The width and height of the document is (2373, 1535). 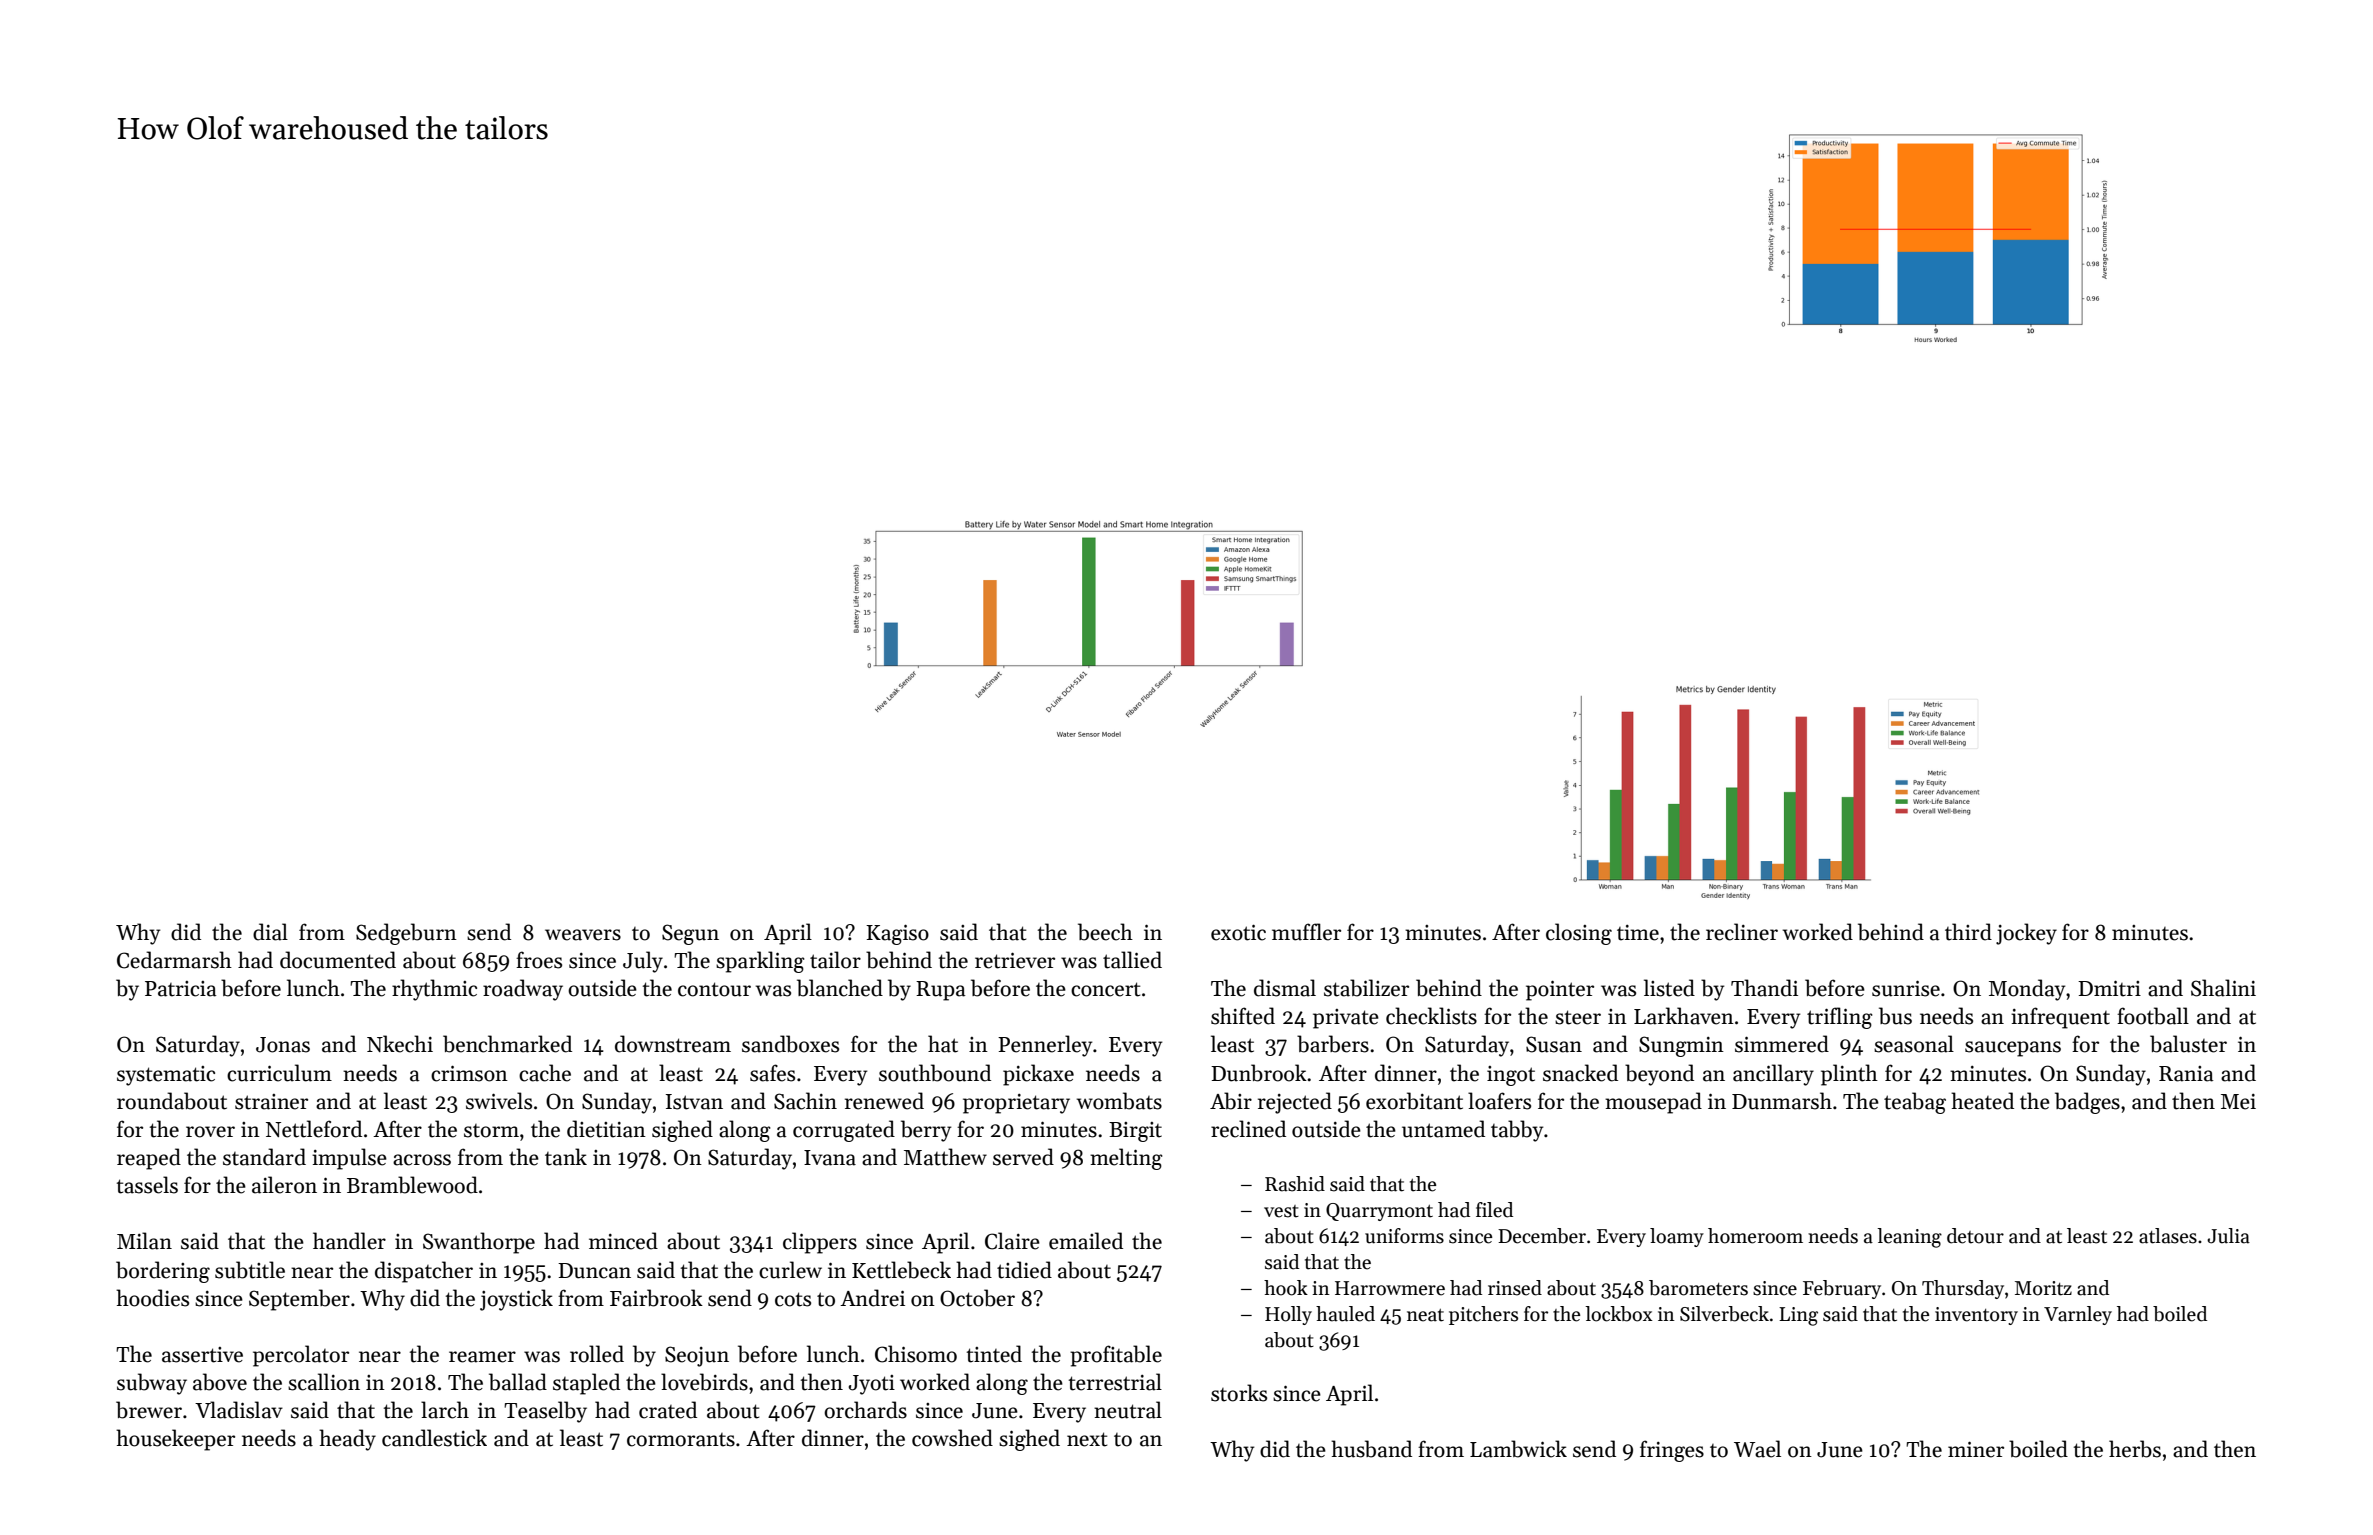 I want to click on Segun, so click(x=690, y=934).
